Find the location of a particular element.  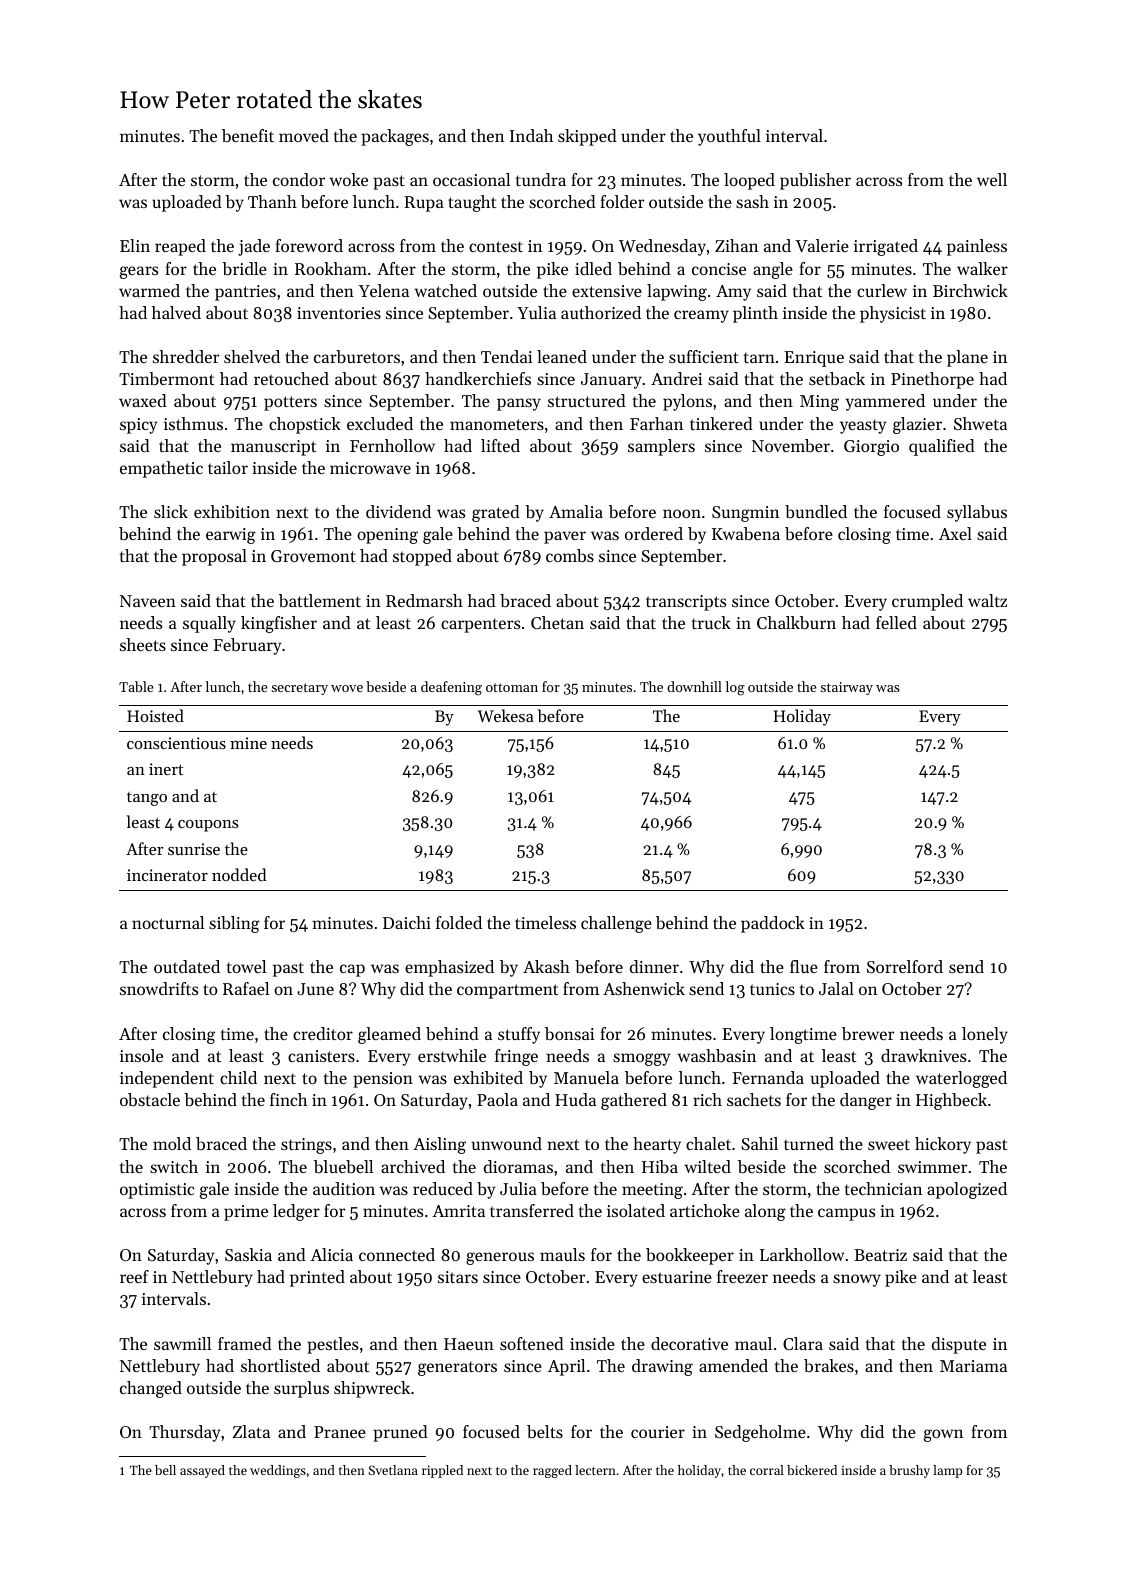

publisher is located at coordinates (815, 181).
